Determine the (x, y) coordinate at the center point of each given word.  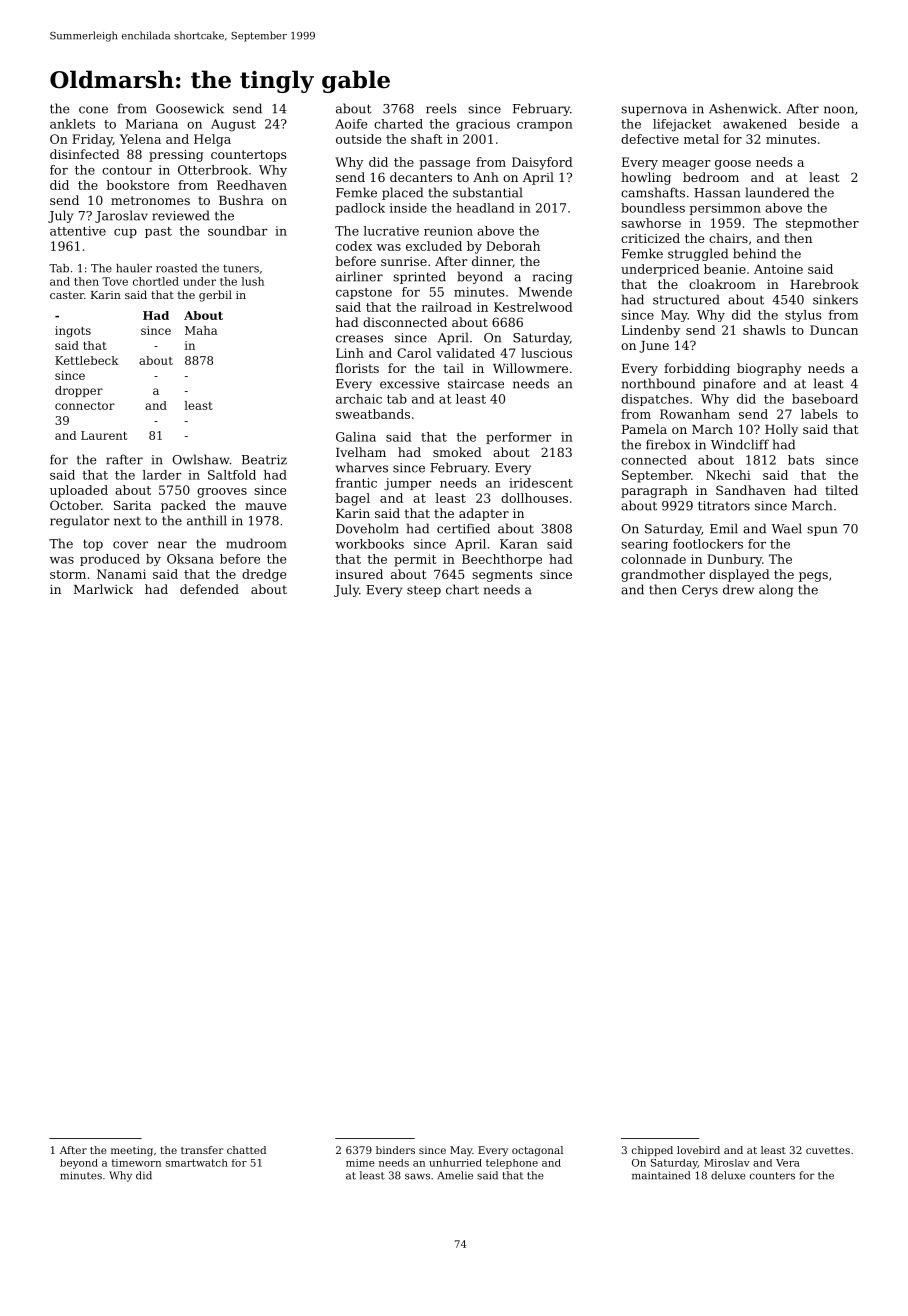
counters (772, 1176)
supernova (654, 111)
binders (395, 1150)
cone (93, 110)
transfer (202, 1150)
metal (701, 139)
